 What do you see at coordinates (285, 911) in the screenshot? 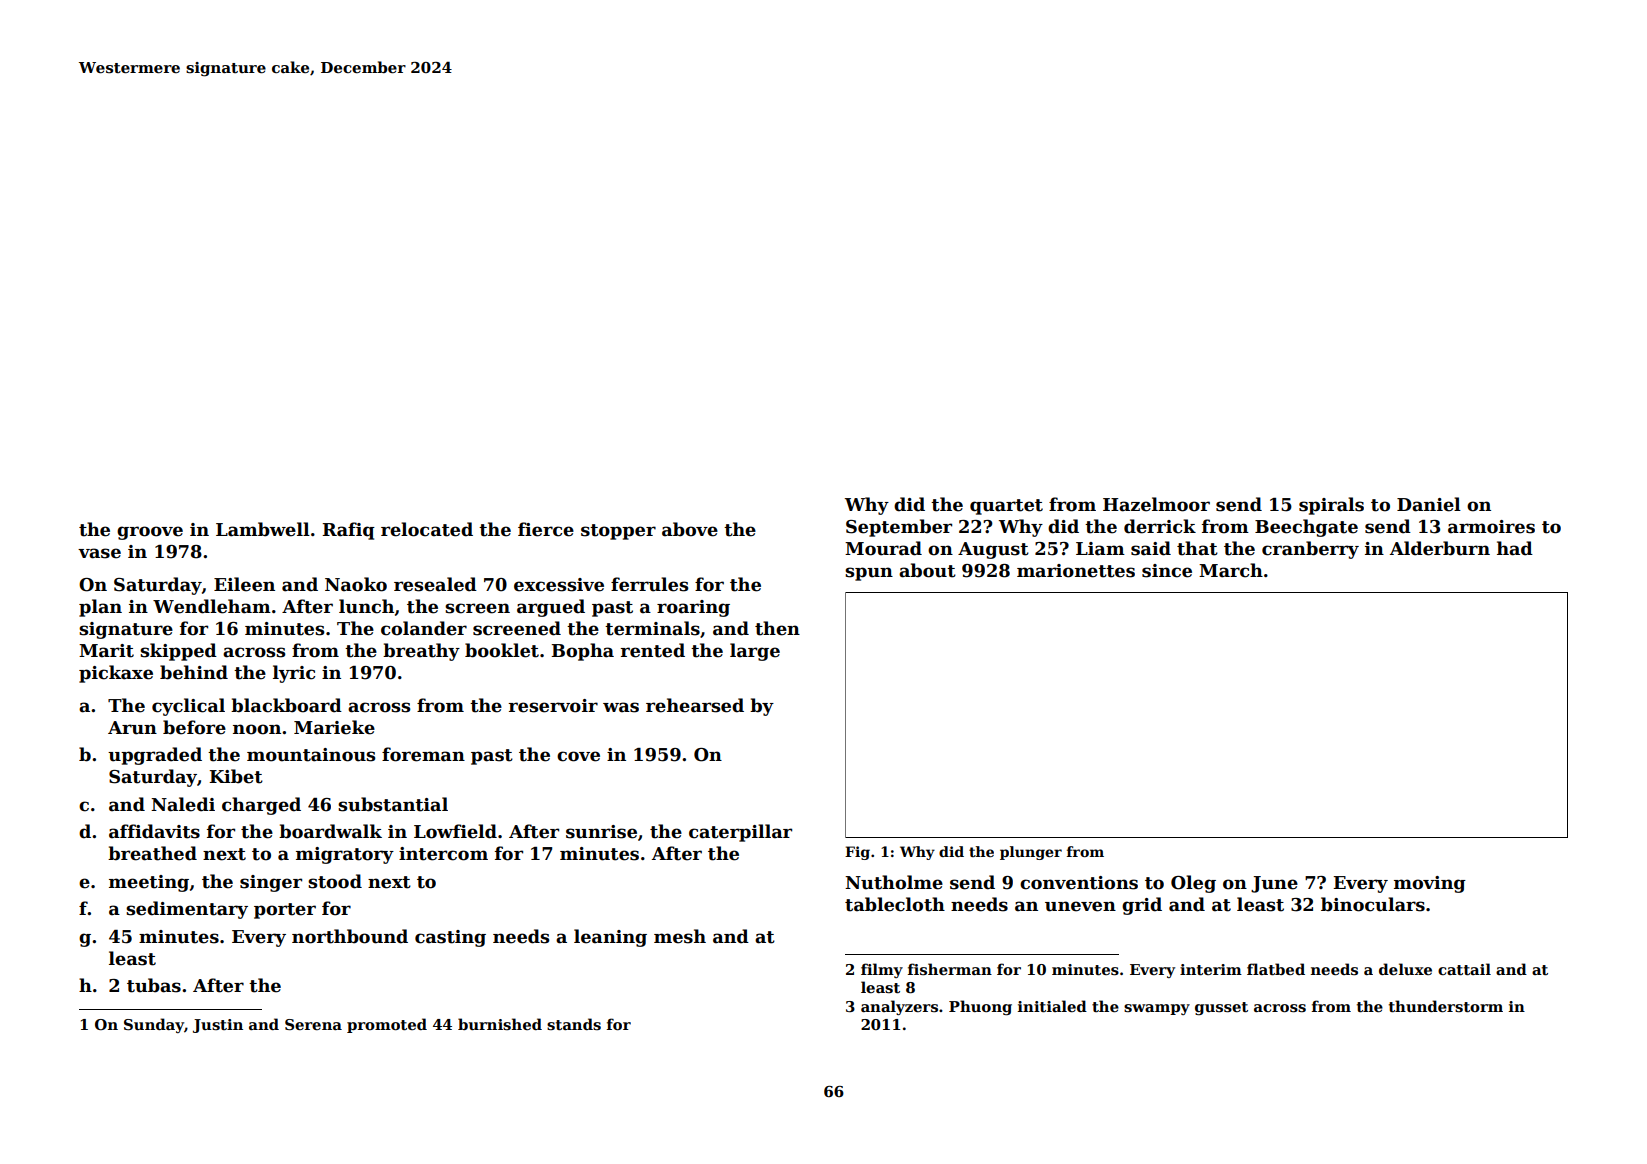
I see `porter` at bounding box center [285, 911].
